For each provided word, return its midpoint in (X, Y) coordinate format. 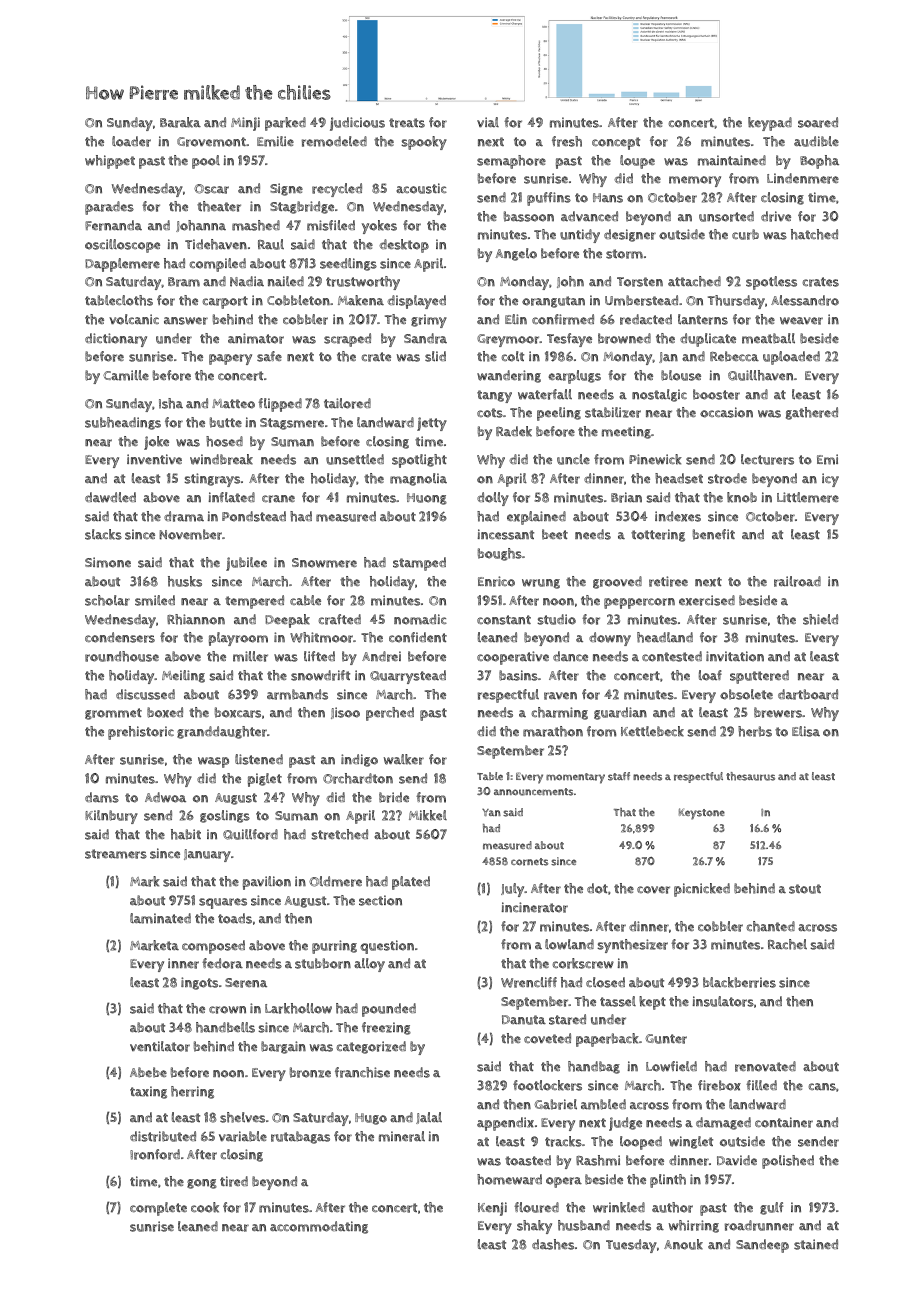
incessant (505, 534)
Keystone (702, 814)
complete (158, 1209)
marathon (553, 731)
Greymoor (508, 340)
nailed (286, 281)
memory (695, 181)
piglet (265, 780)
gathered (812, 413)
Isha (171, 403)
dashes (553, 1244)
